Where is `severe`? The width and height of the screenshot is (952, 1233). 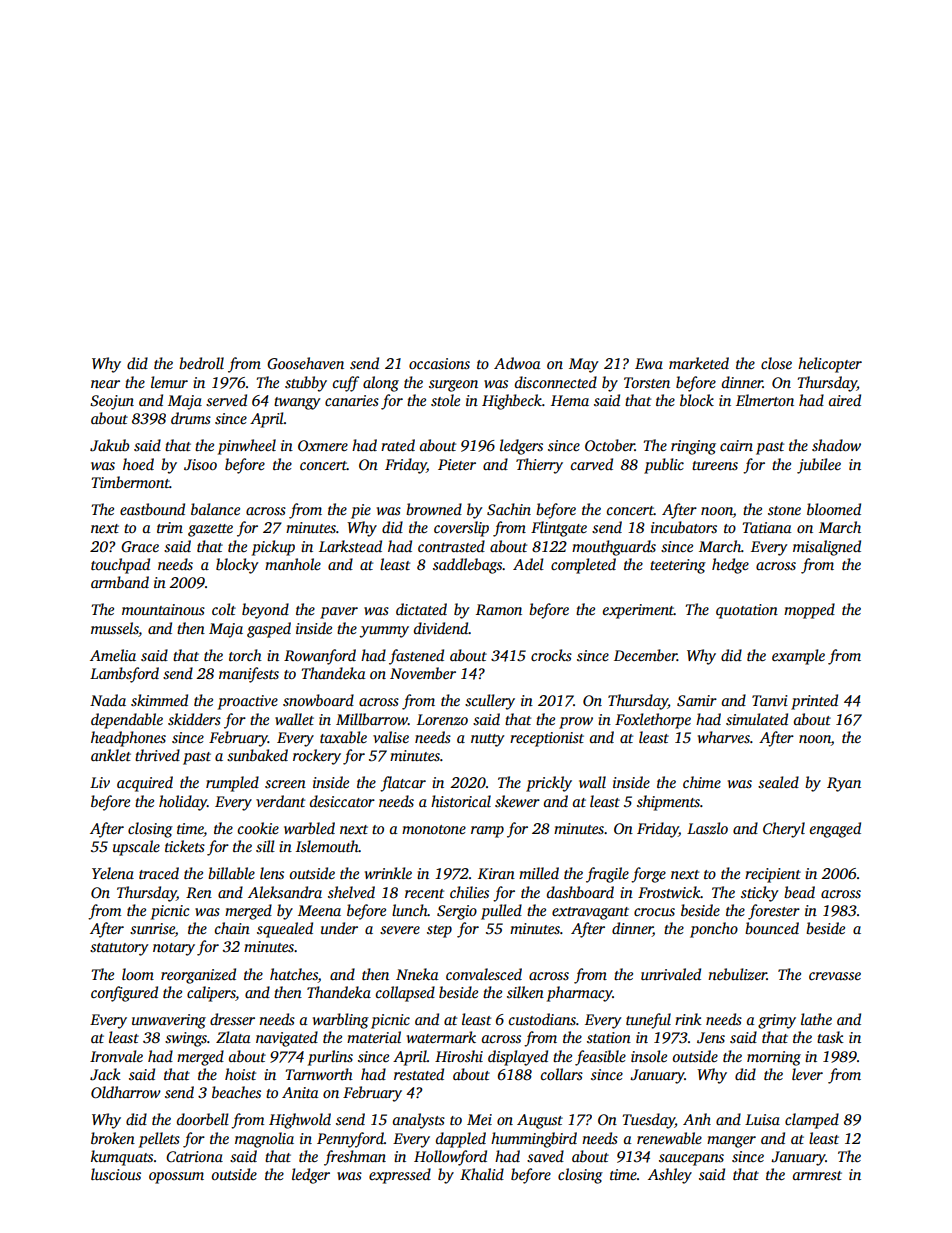 severe is located at coordinates (400, 930).
